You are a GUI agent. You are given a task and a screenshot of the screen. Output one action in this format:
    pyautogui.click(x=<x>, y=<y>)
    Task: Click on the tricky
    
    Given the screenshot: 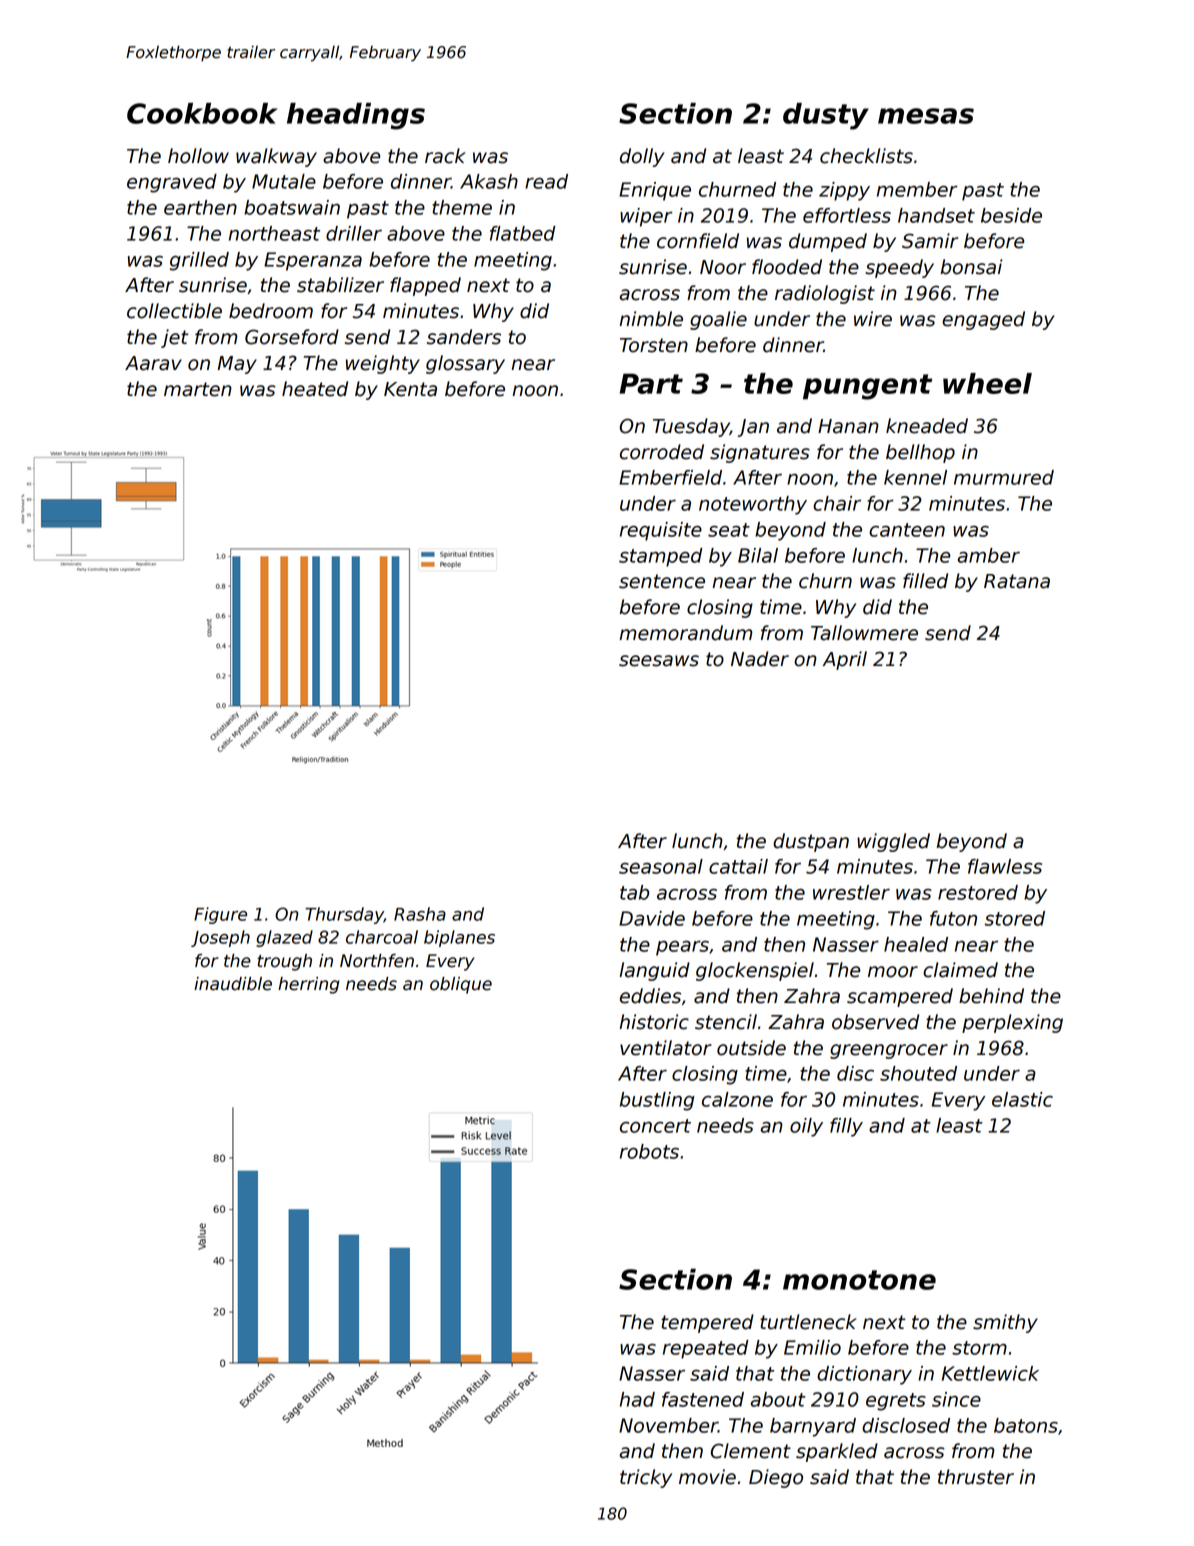 What is the action you would take?
    pyautogui.click(x=646, y=1478)
